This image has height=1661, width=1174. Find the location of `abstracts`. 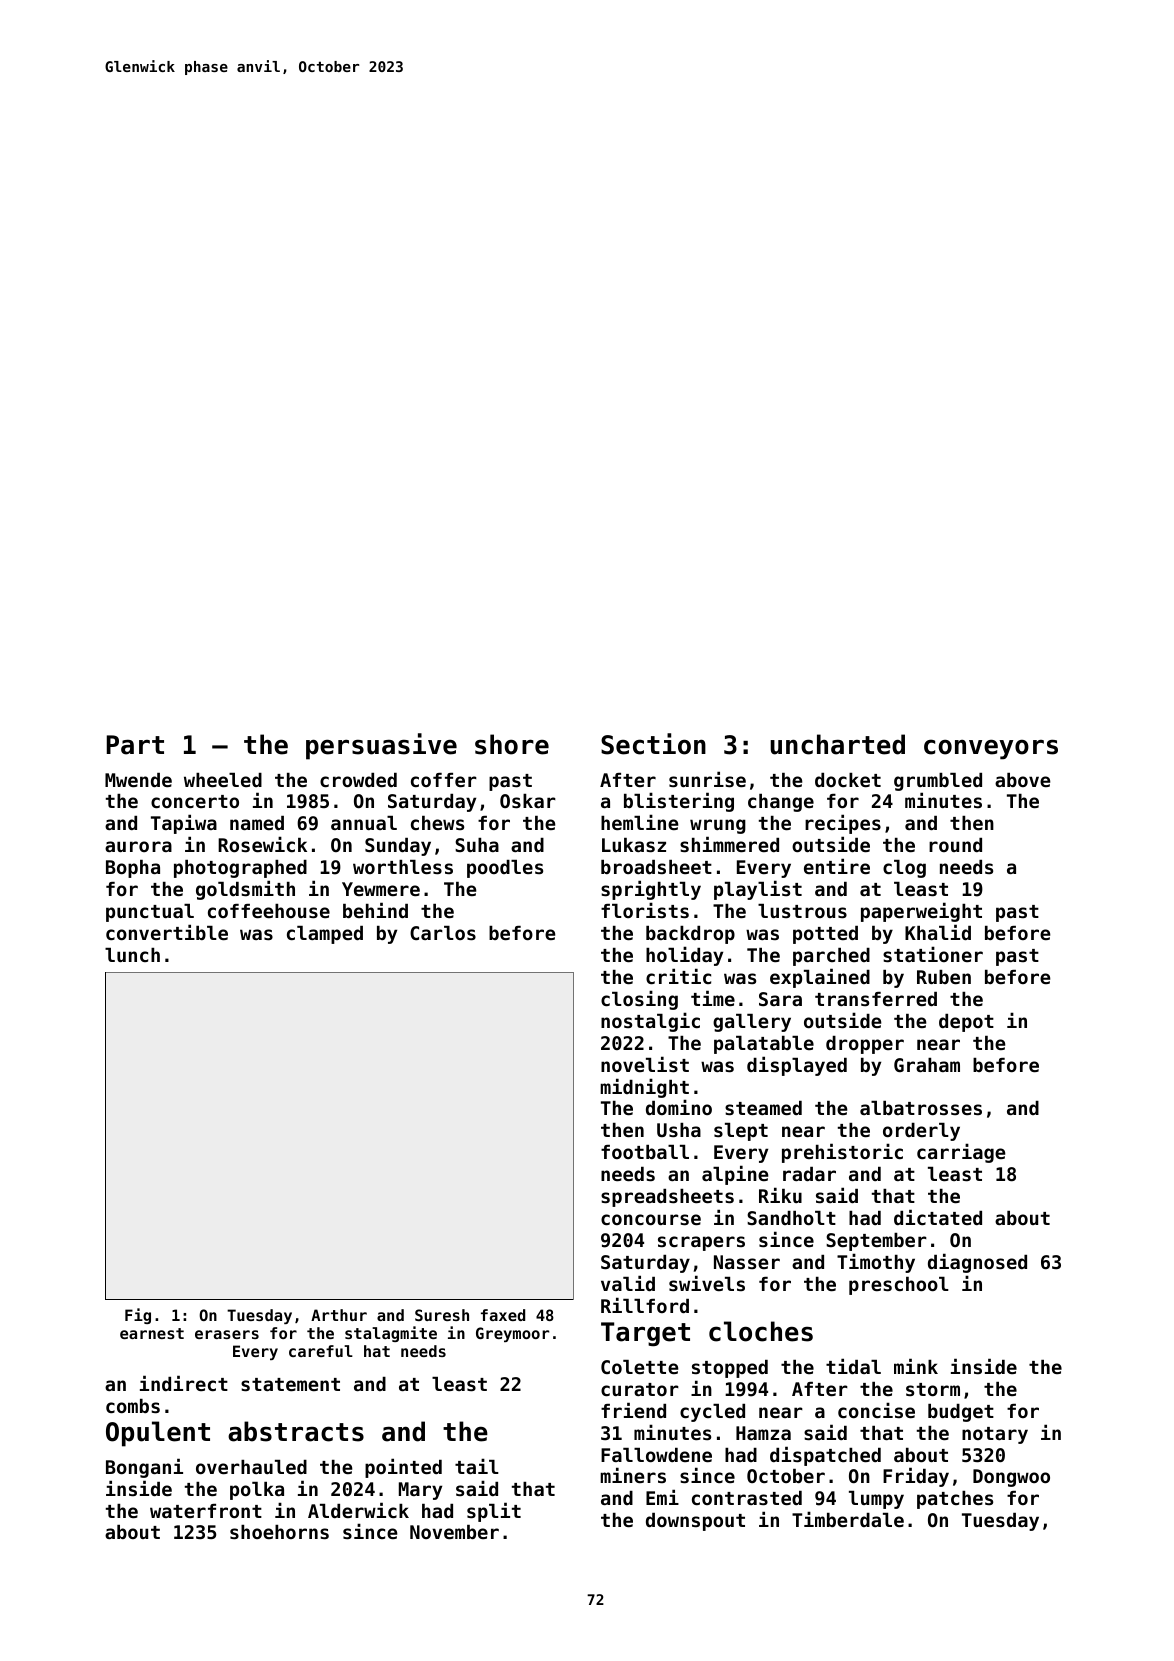

abstracts is located at coordinates (296, 1431).
